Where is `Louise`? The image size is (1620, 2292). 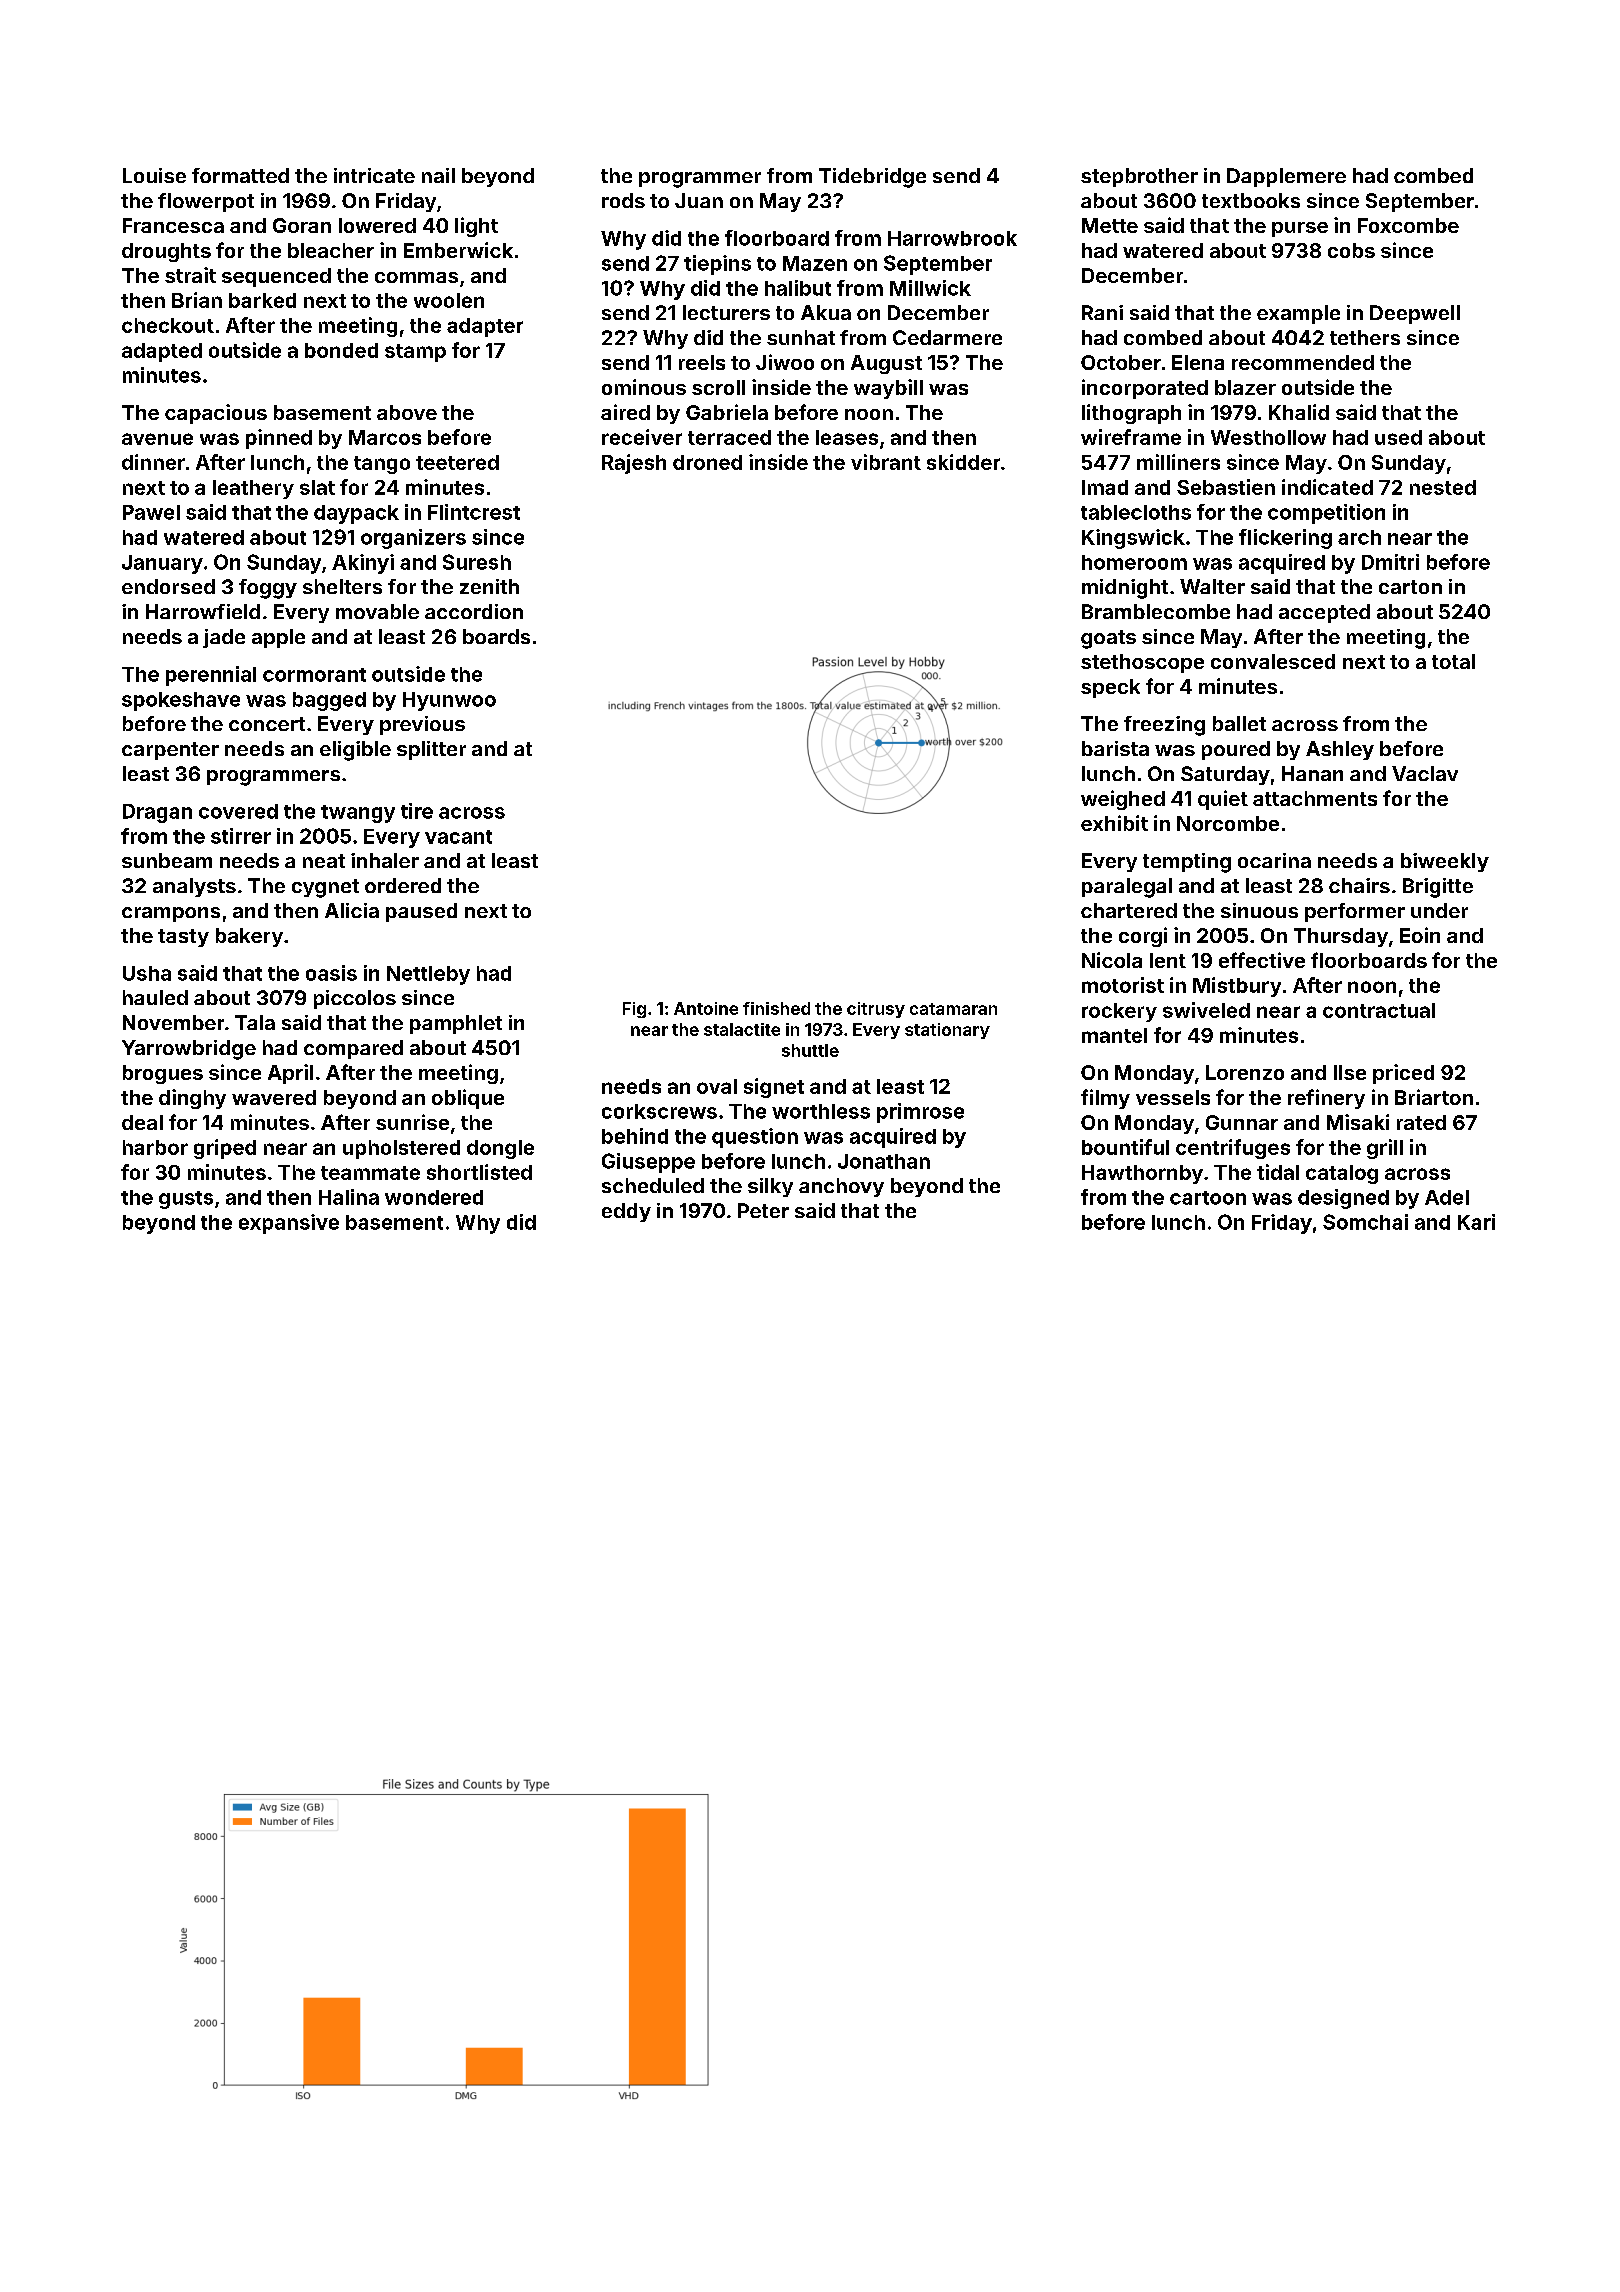
Louise is located at coordinates (154, 175).
